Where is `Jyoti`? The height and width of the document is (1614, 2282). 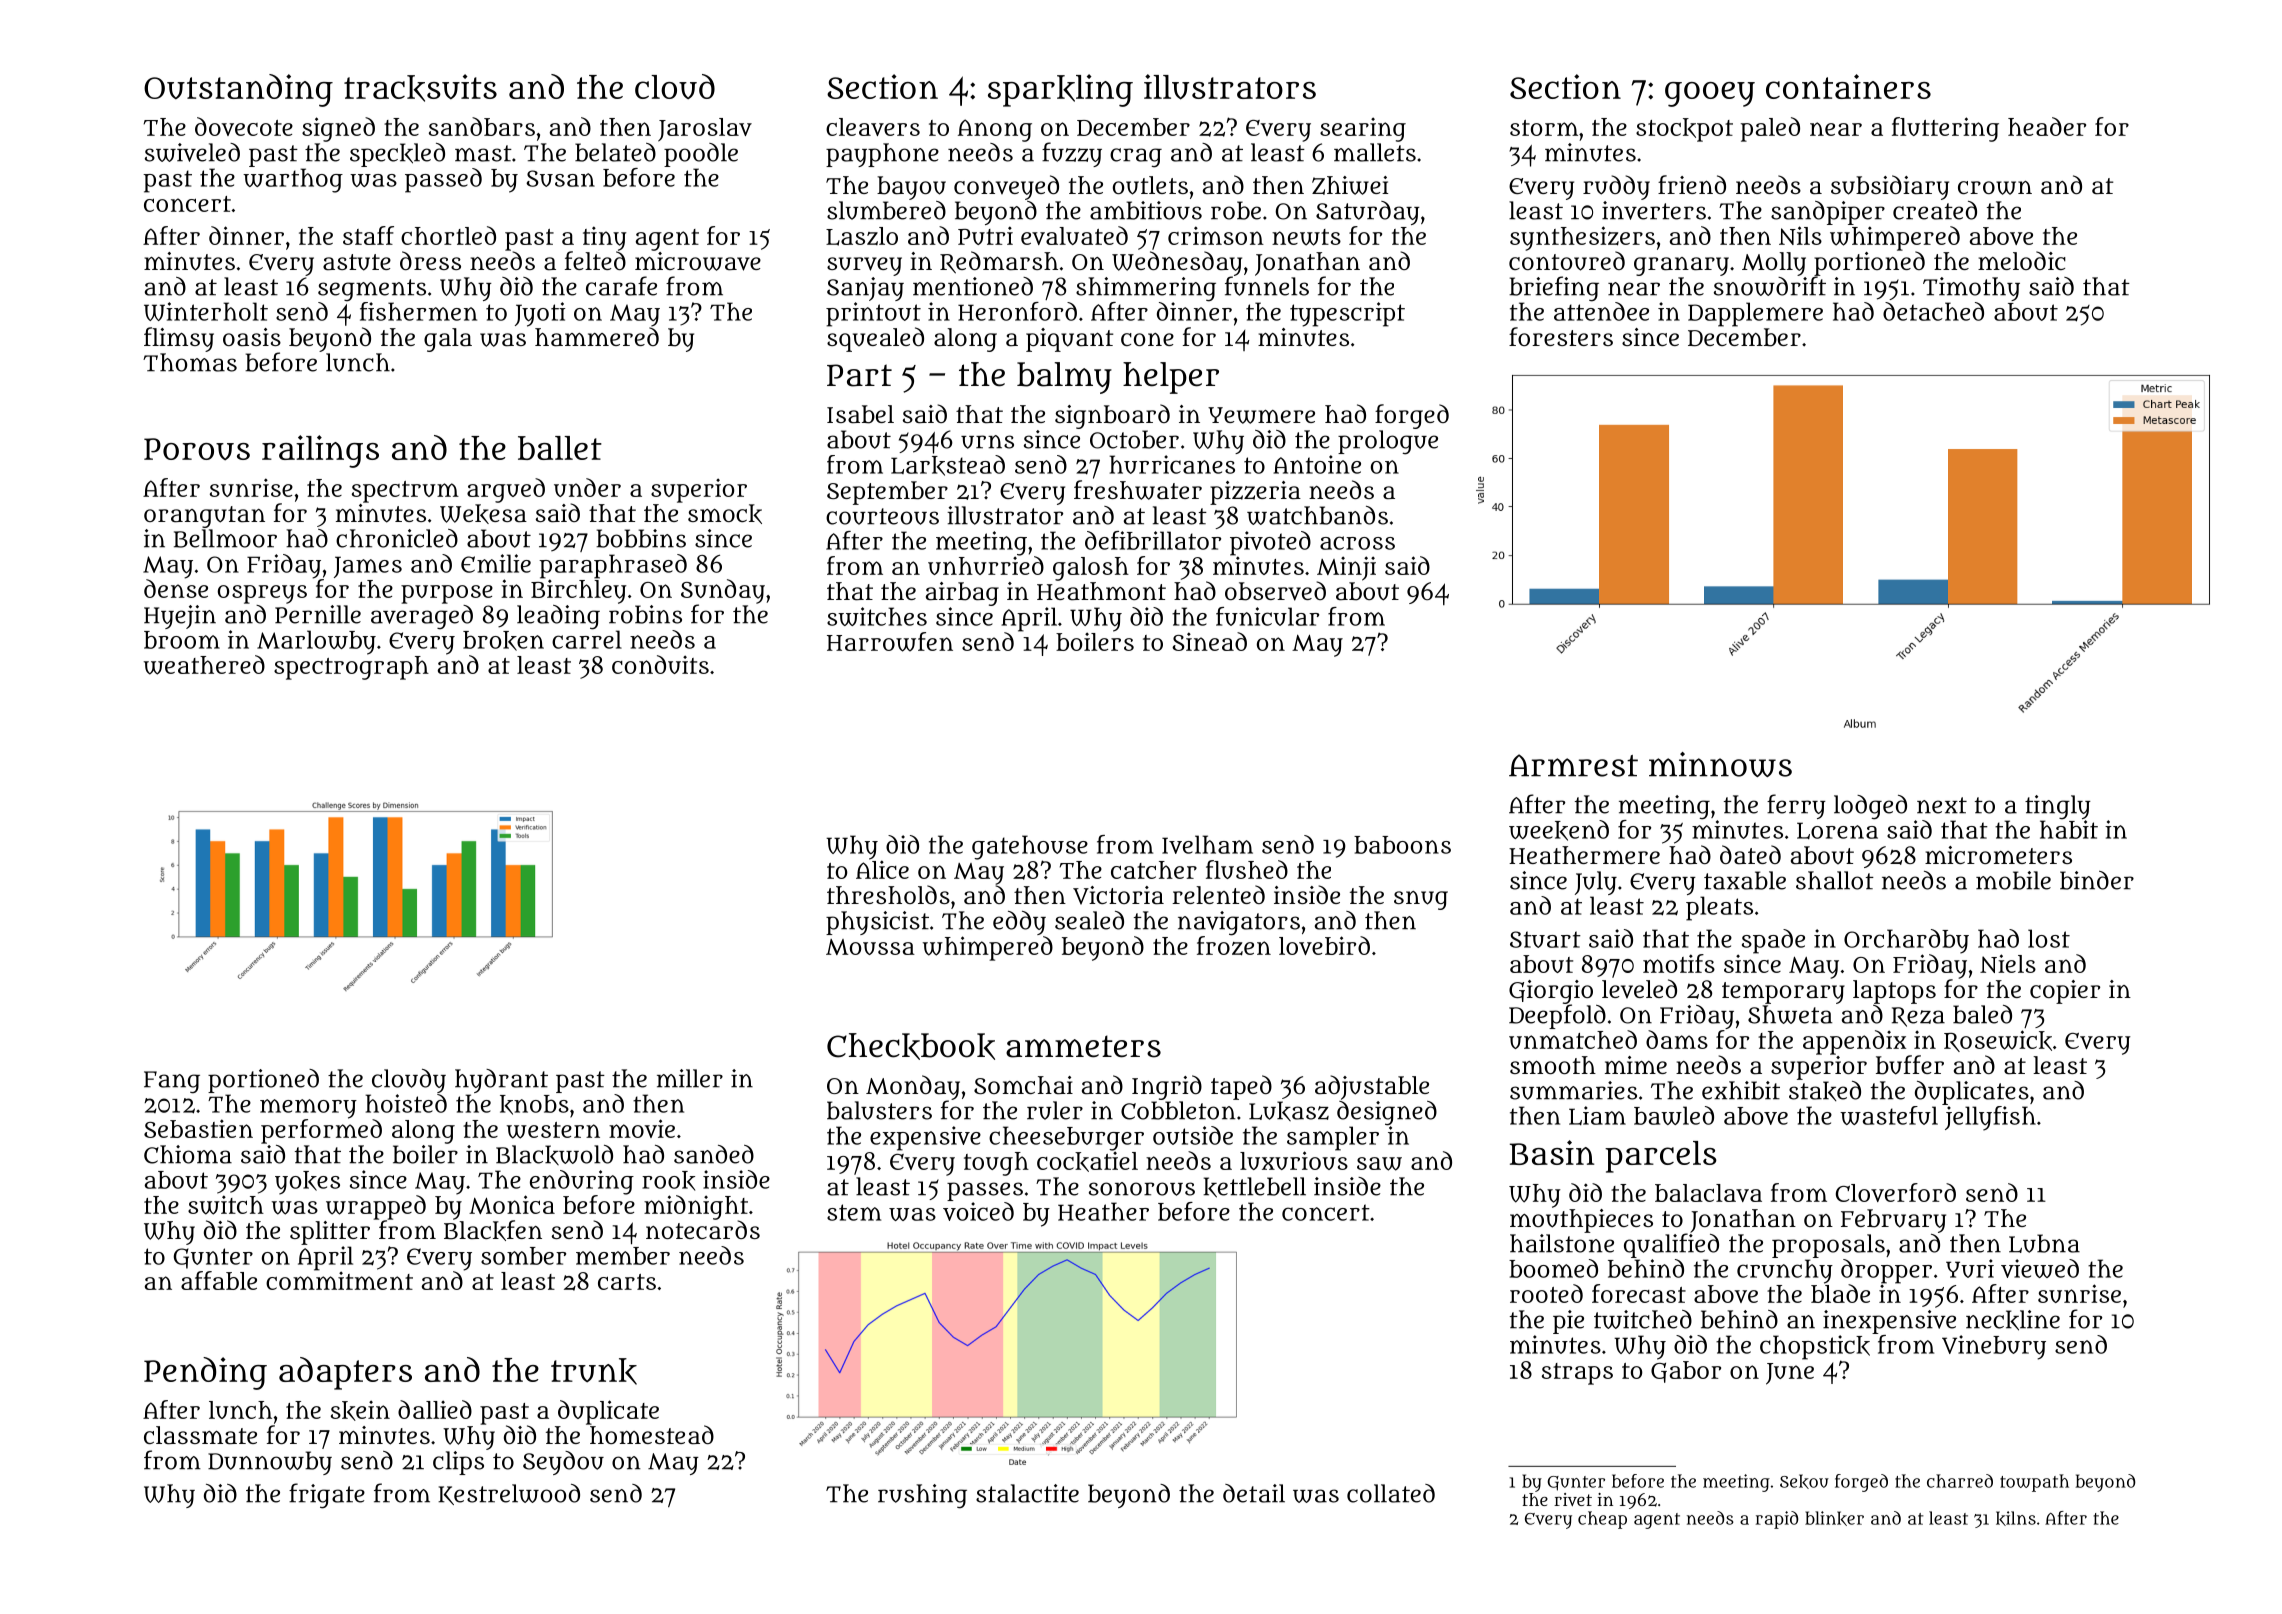
Jyoti is located at coordinates (540, 314).
